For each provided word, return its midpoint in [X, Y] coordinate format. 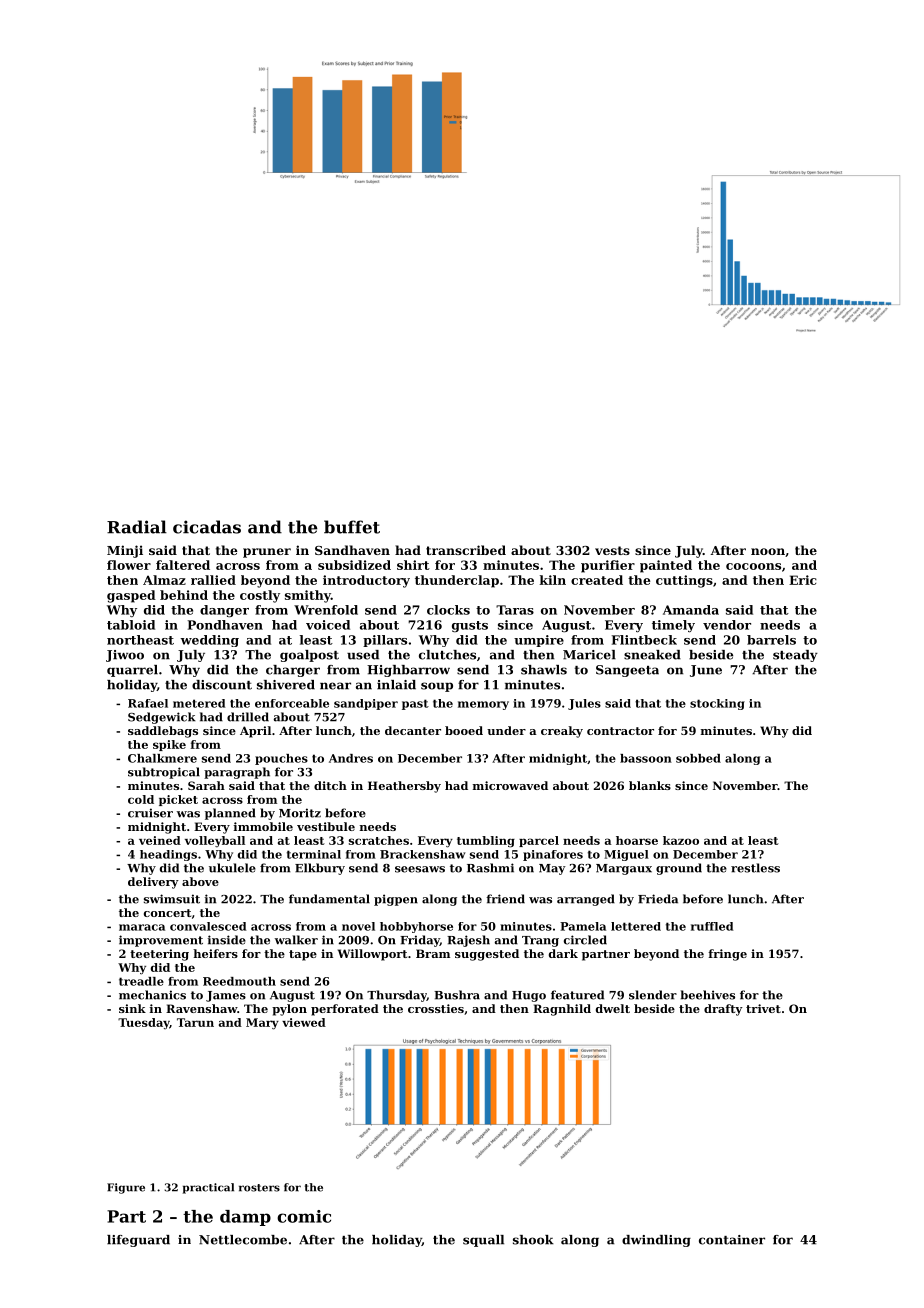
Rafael [148, 703]
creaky [562, 732]
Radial [137, 527]
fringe [727, 955]
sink [132, 1008]
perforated [345, 1010]
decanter [413, 730]
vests [612, 550]
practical [208, 1188]
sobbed [698, 758]
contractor [620, 731]
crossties [436, 1008]
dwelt [613, 1008]
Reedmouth [239, 981]
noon [768, 551]
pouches [281, 759]
